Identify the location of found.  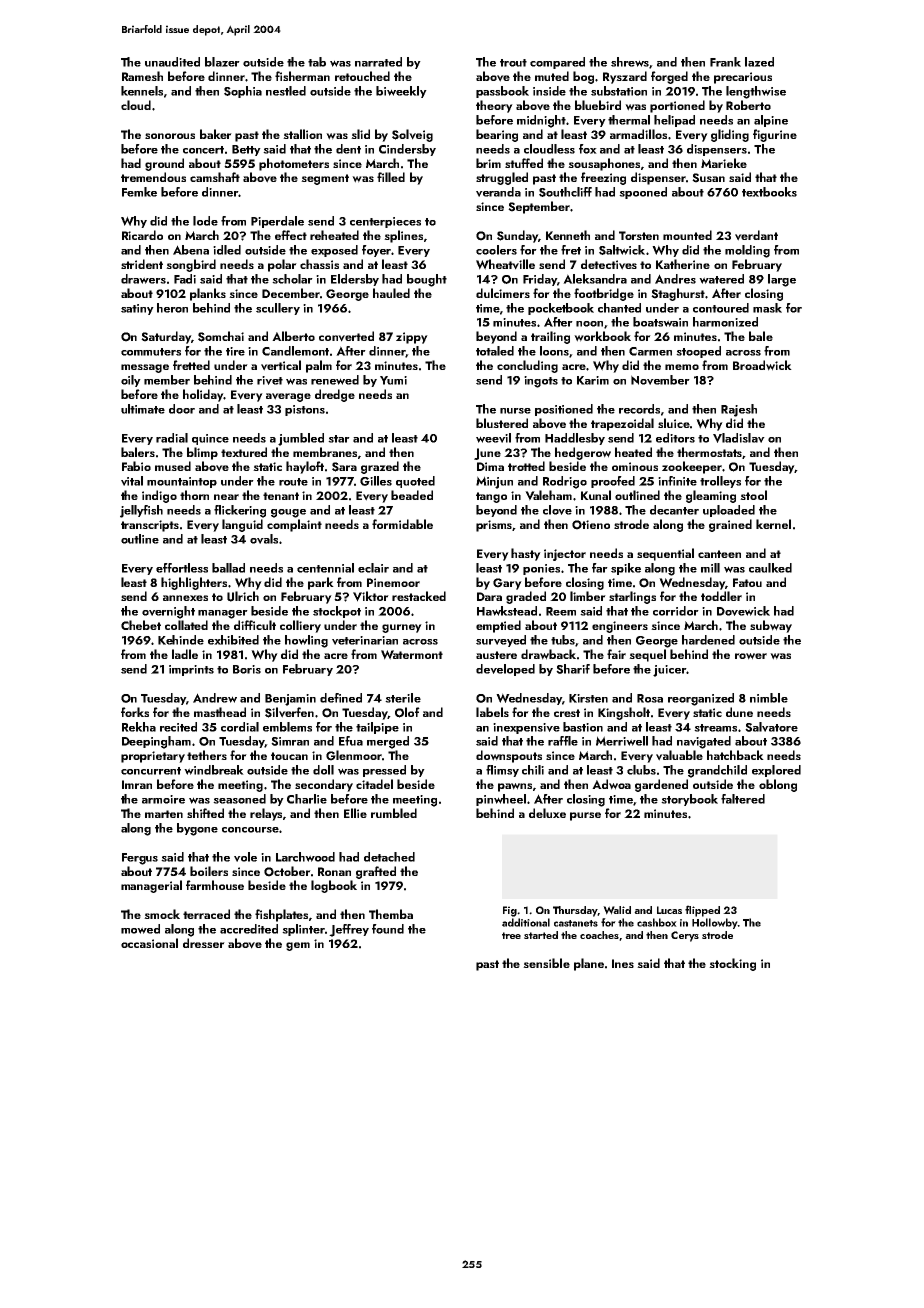
(388, 929).
